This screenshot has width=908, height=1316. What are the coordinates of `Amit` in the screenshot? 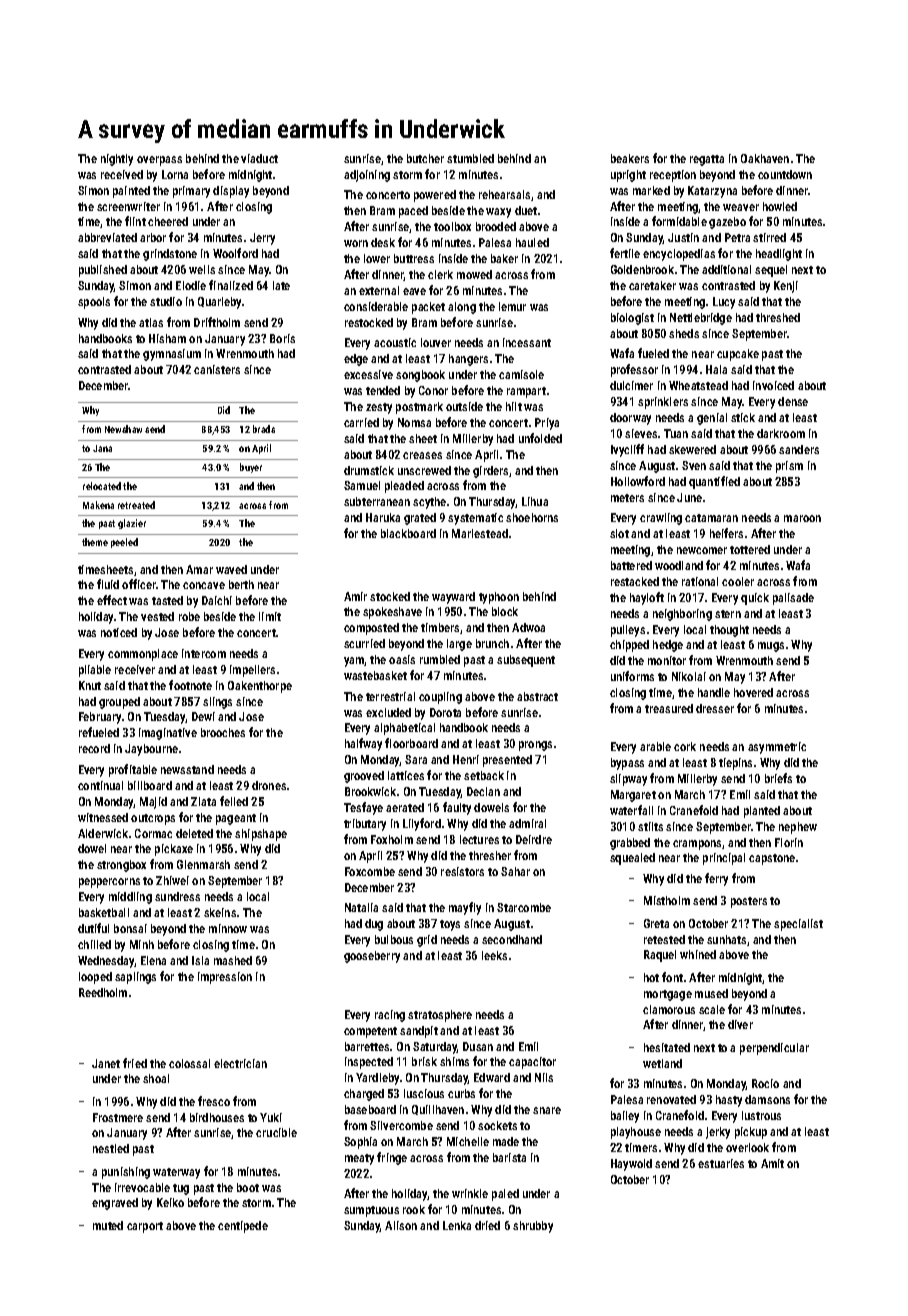 It's located at (772, 1163).
